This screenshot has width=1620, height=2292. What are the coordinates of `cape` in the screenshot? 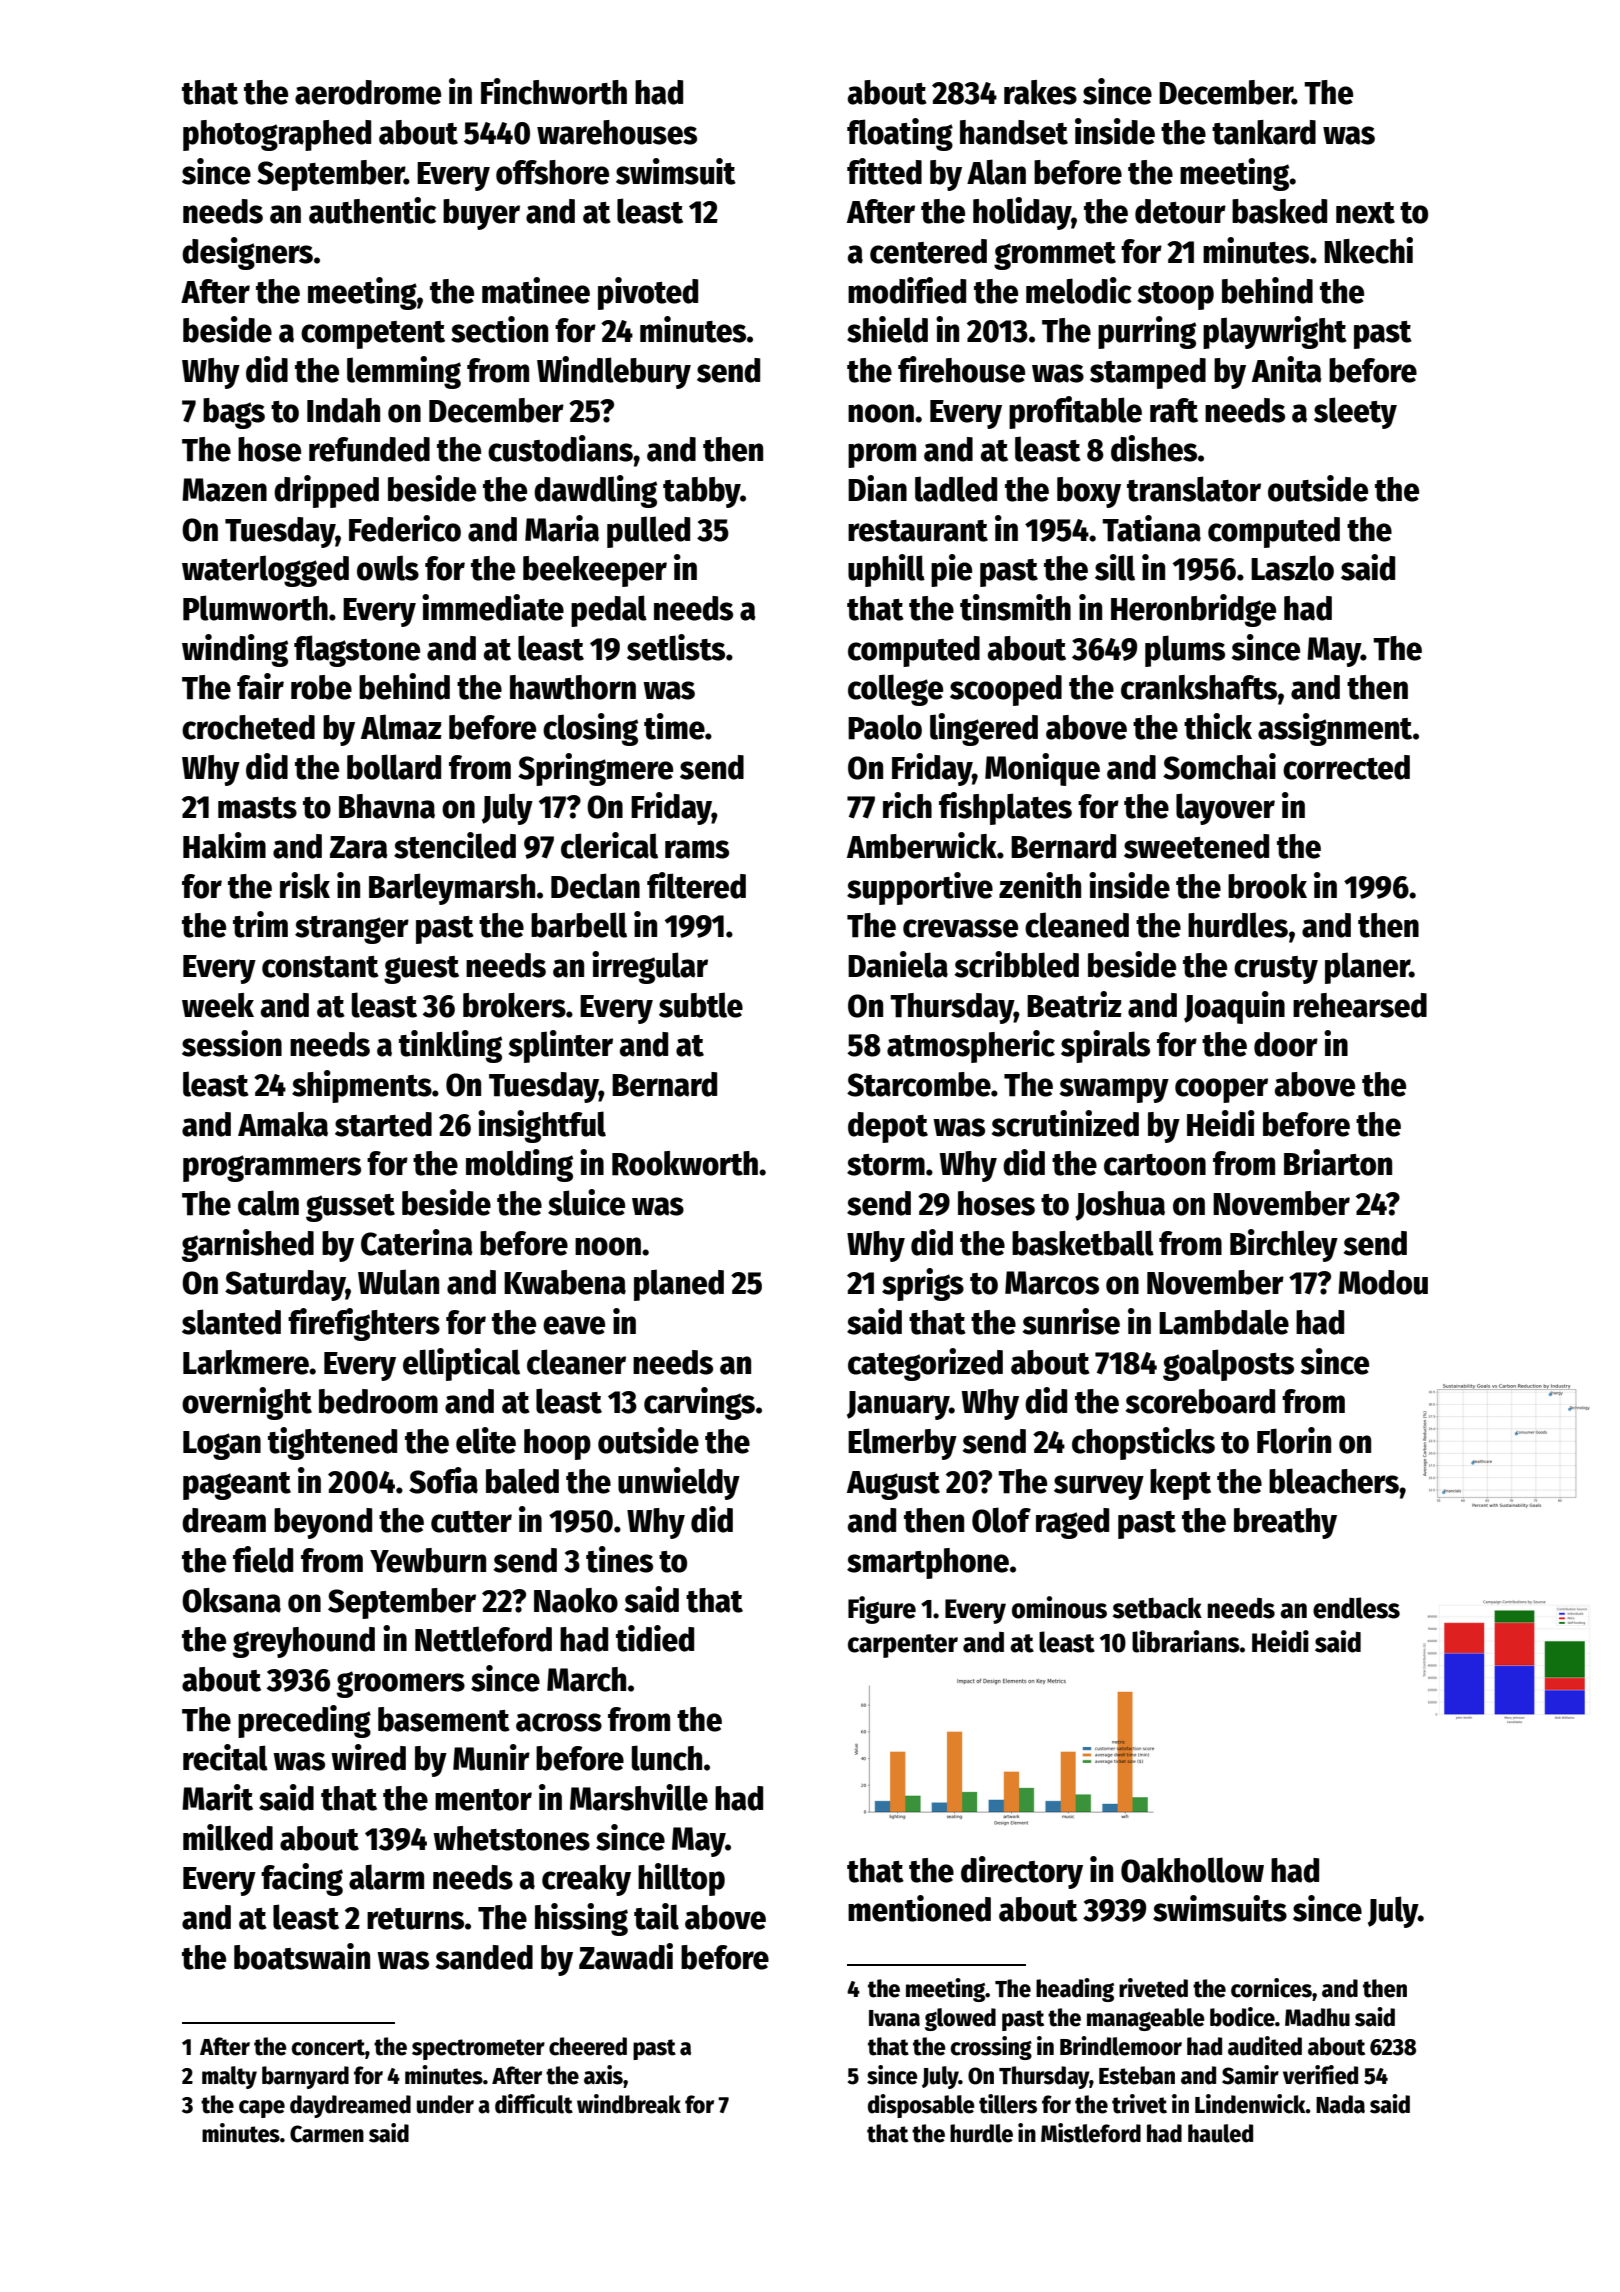 It's located at (262, 2109).
